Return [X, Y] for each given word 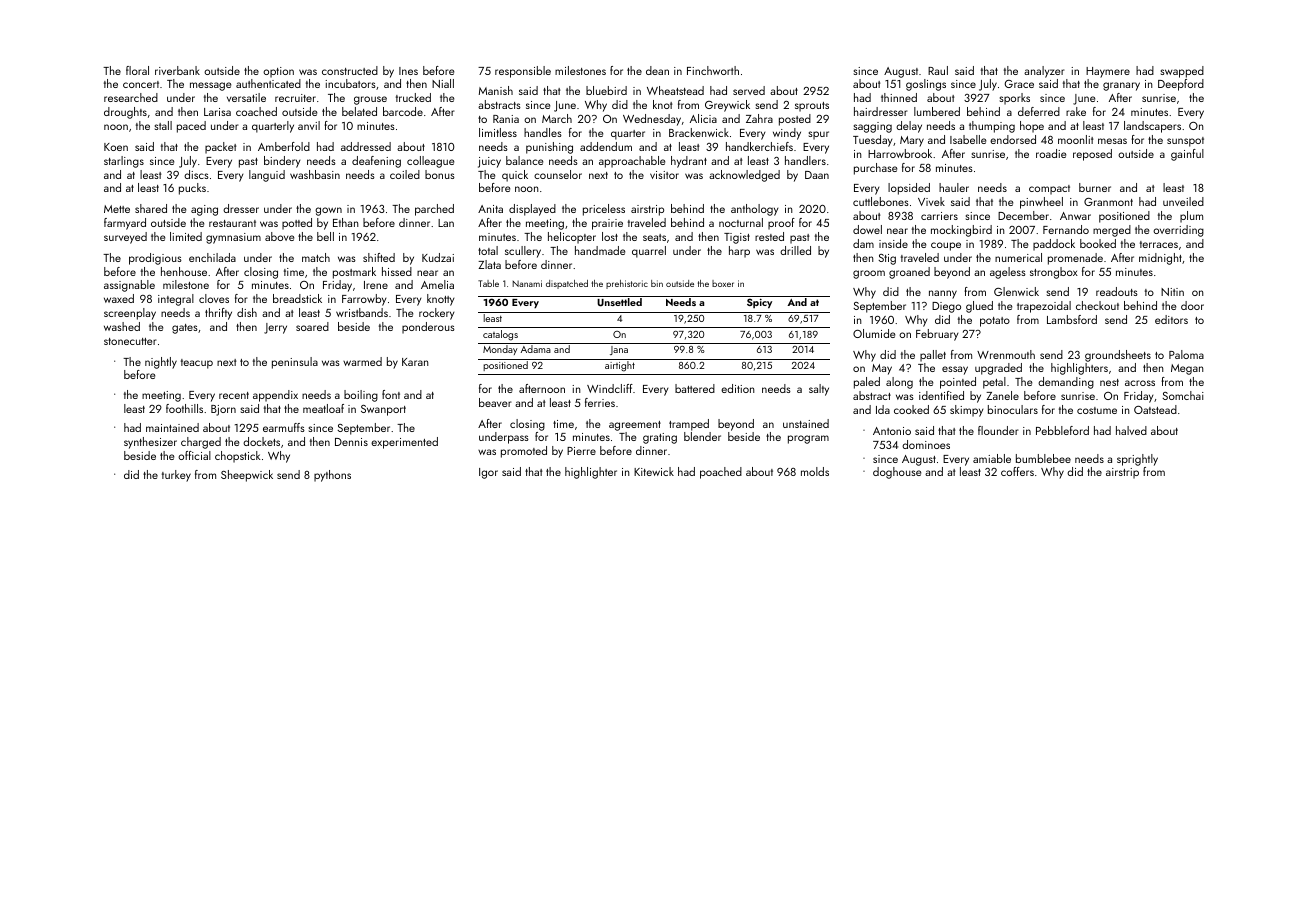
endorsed [1013, 139]
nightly [161, 363]
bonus [440, 174]
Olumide [874, 333]
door [1192, 305]
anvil [309, 125]
